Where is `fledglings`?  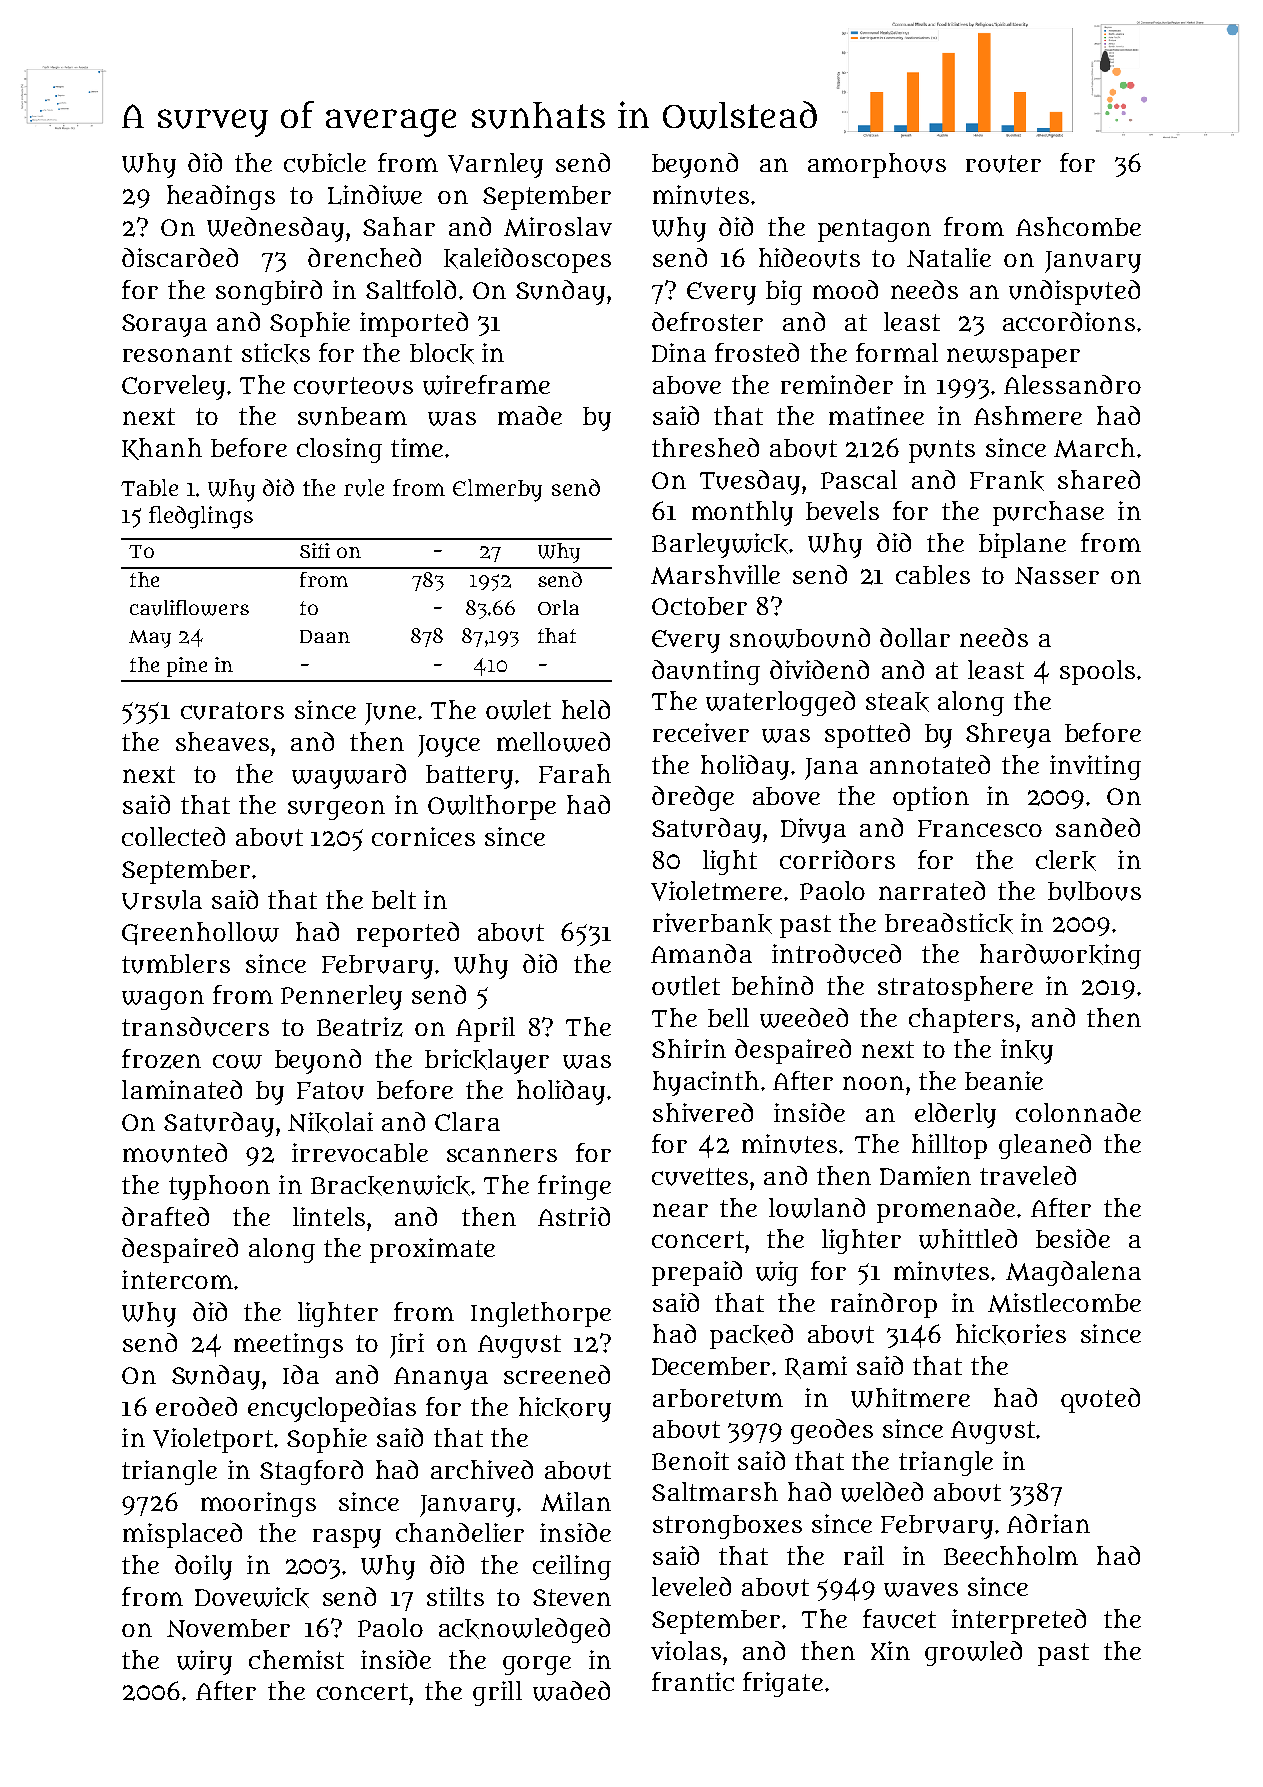 fledglings is located at coordinates (201, 517).
